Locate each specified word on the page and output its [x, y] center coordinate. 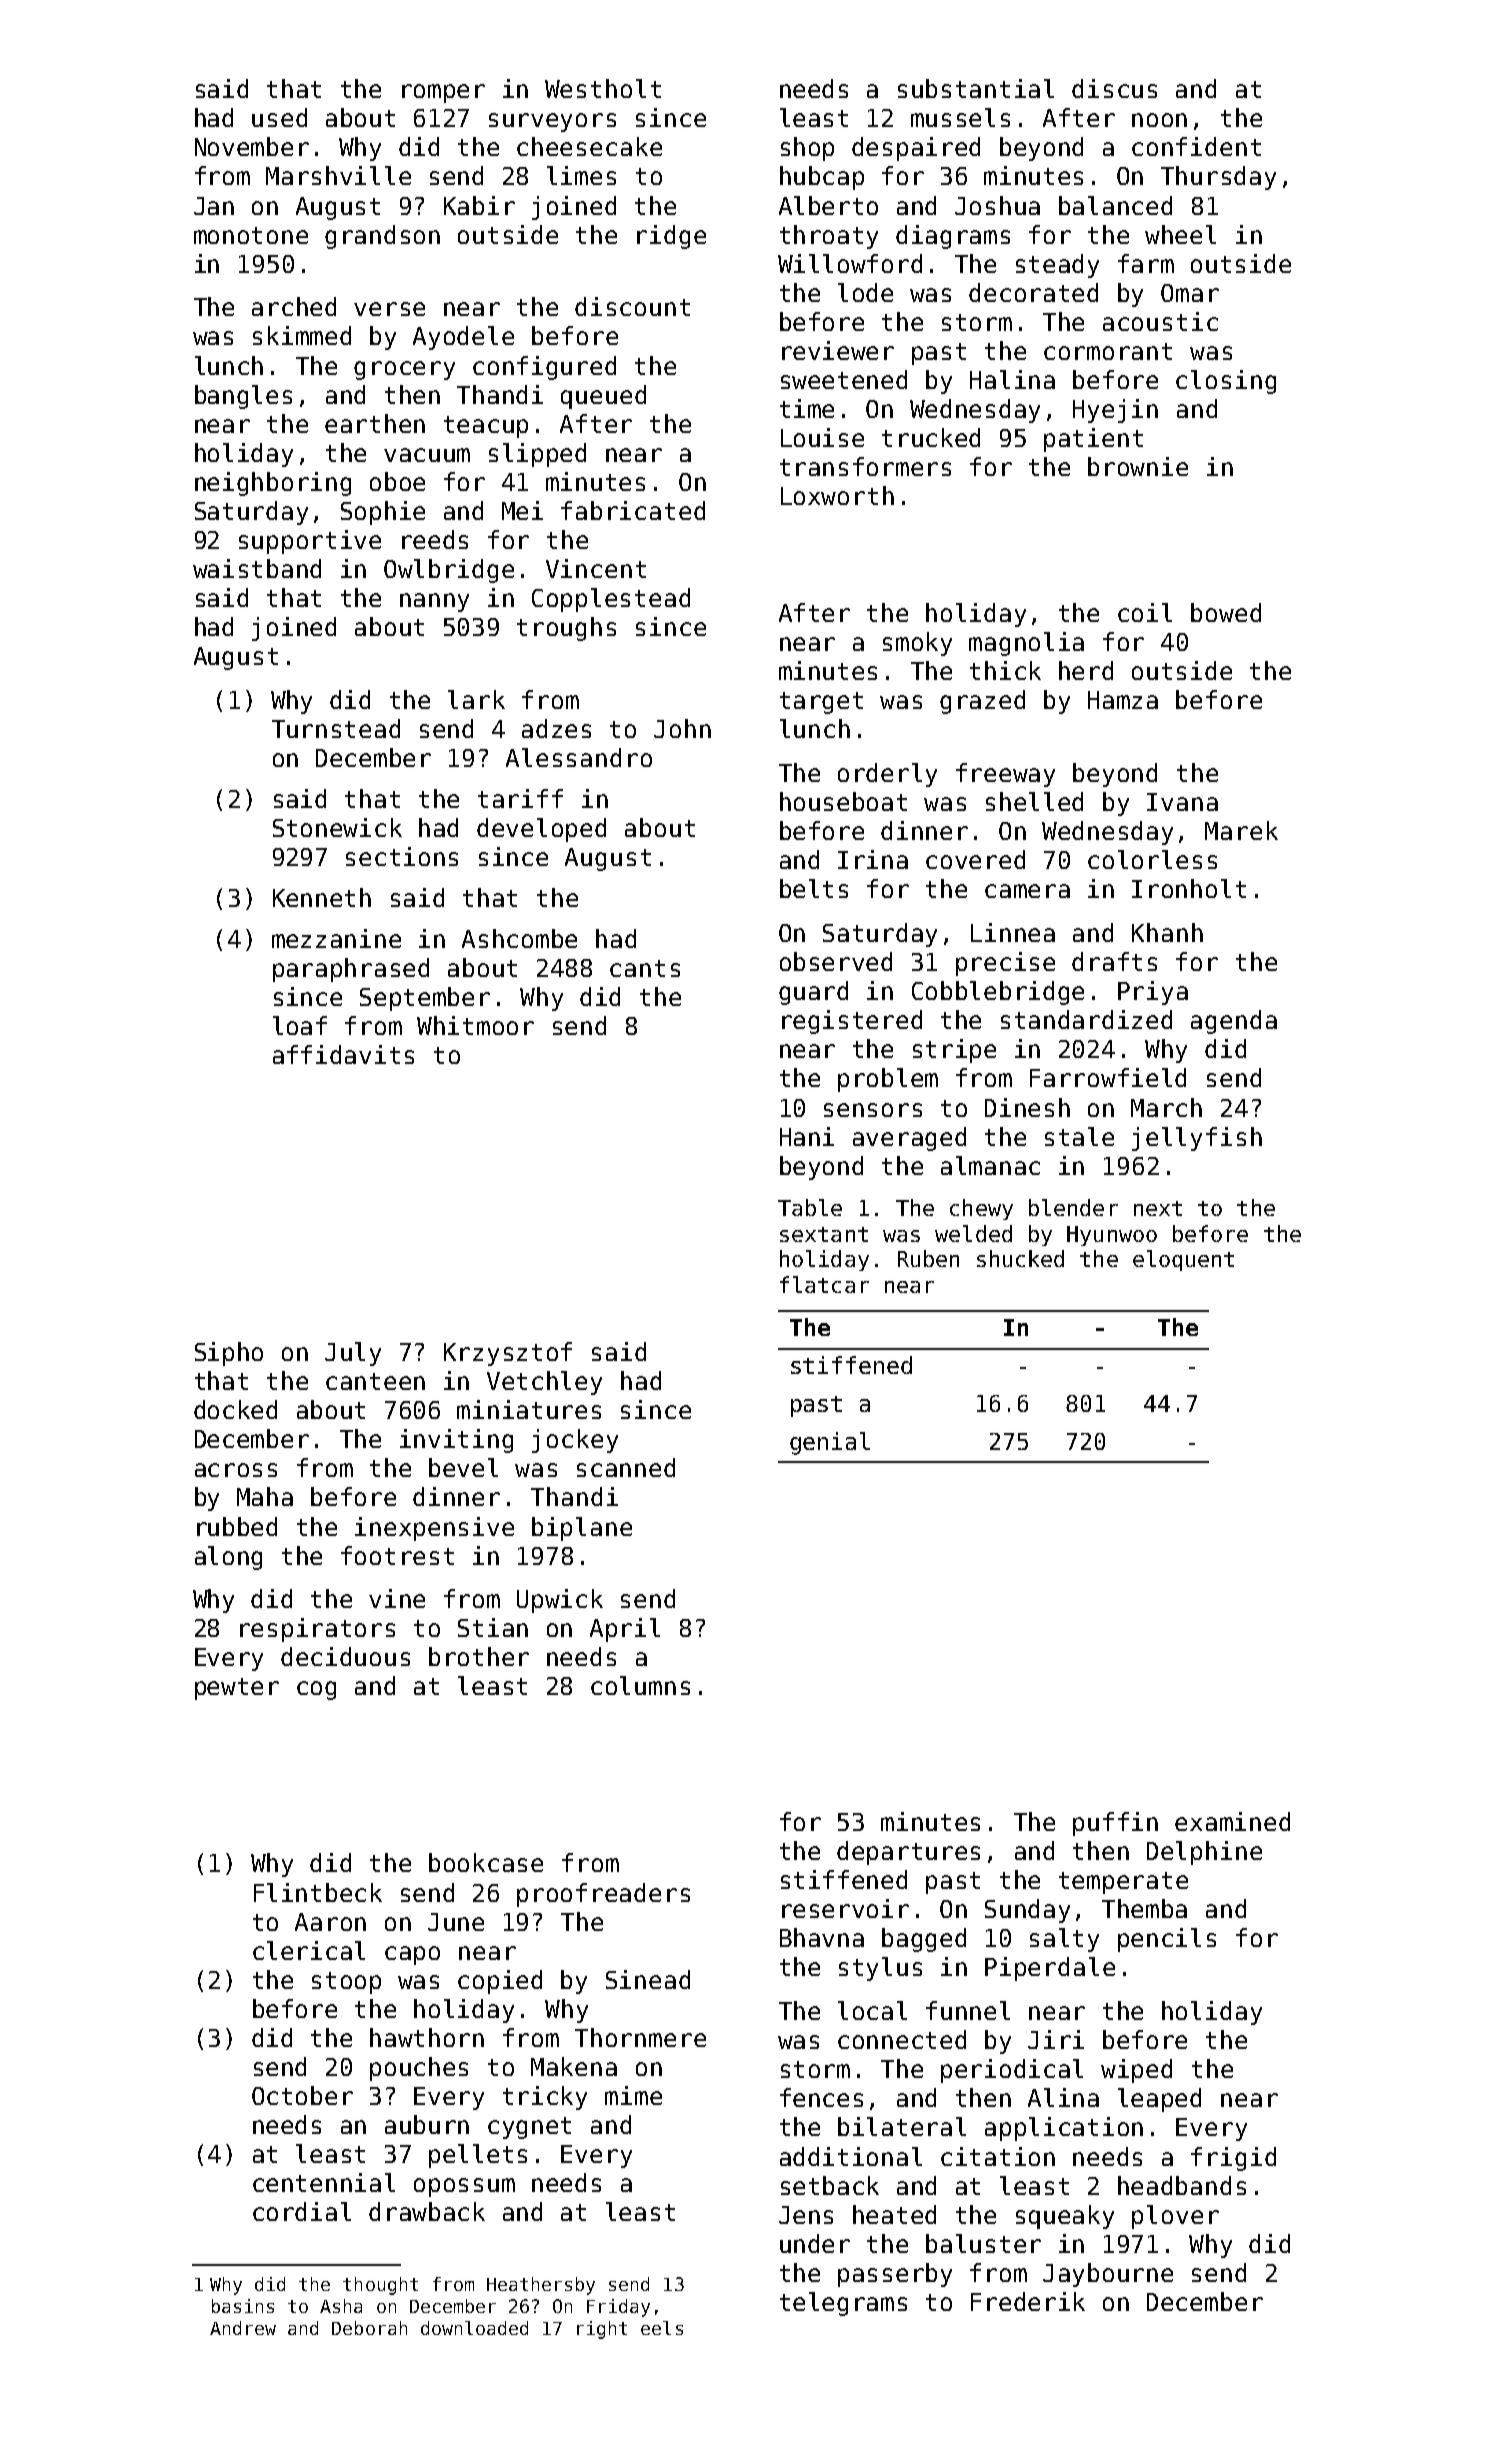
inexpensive [434, 1529]
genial [830, 1443]
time [807, 408]
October [302, 2095]
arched [294, 306]
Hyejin [1115, 411]
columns [640, 1685]
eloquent [1183, 1260]
